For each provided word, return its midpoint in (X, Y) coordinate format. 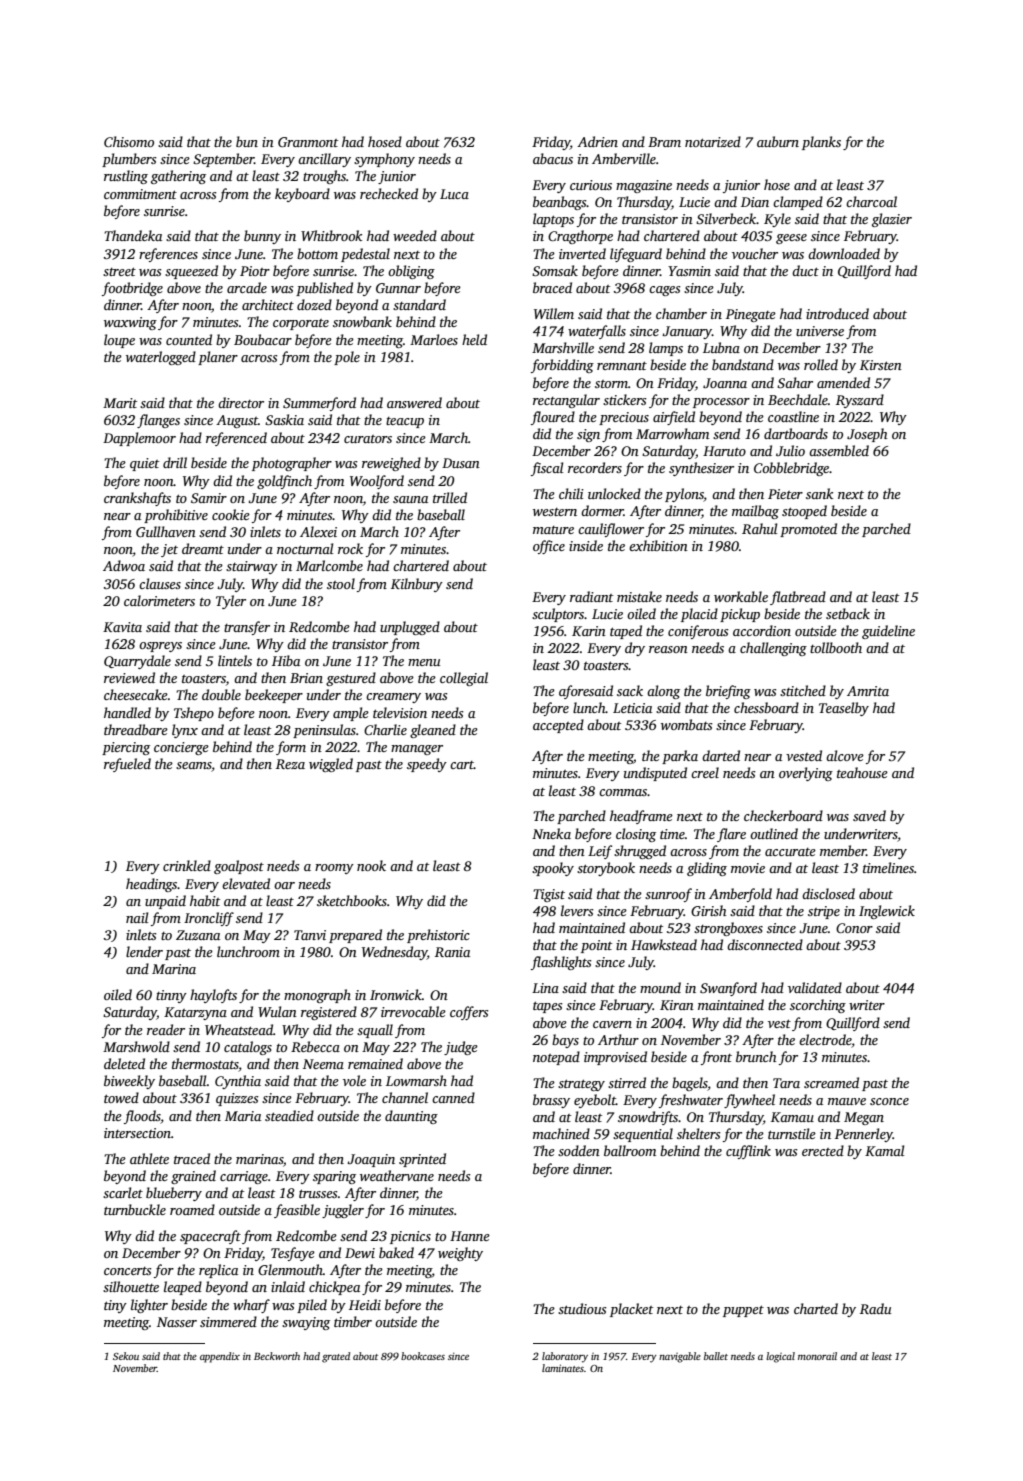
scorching (818, 1006)
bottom (317, 253)
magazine (644, 186)
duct (805, 270)
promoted (808, 530)
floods (142, 1117)
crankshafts (137, 499)
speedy (427, 765)
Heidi (365, 1304)
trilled (450, 497)
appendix (220, 1357)
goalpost (239, 867)
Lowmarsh (416, 1080)
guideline (888, 632)
